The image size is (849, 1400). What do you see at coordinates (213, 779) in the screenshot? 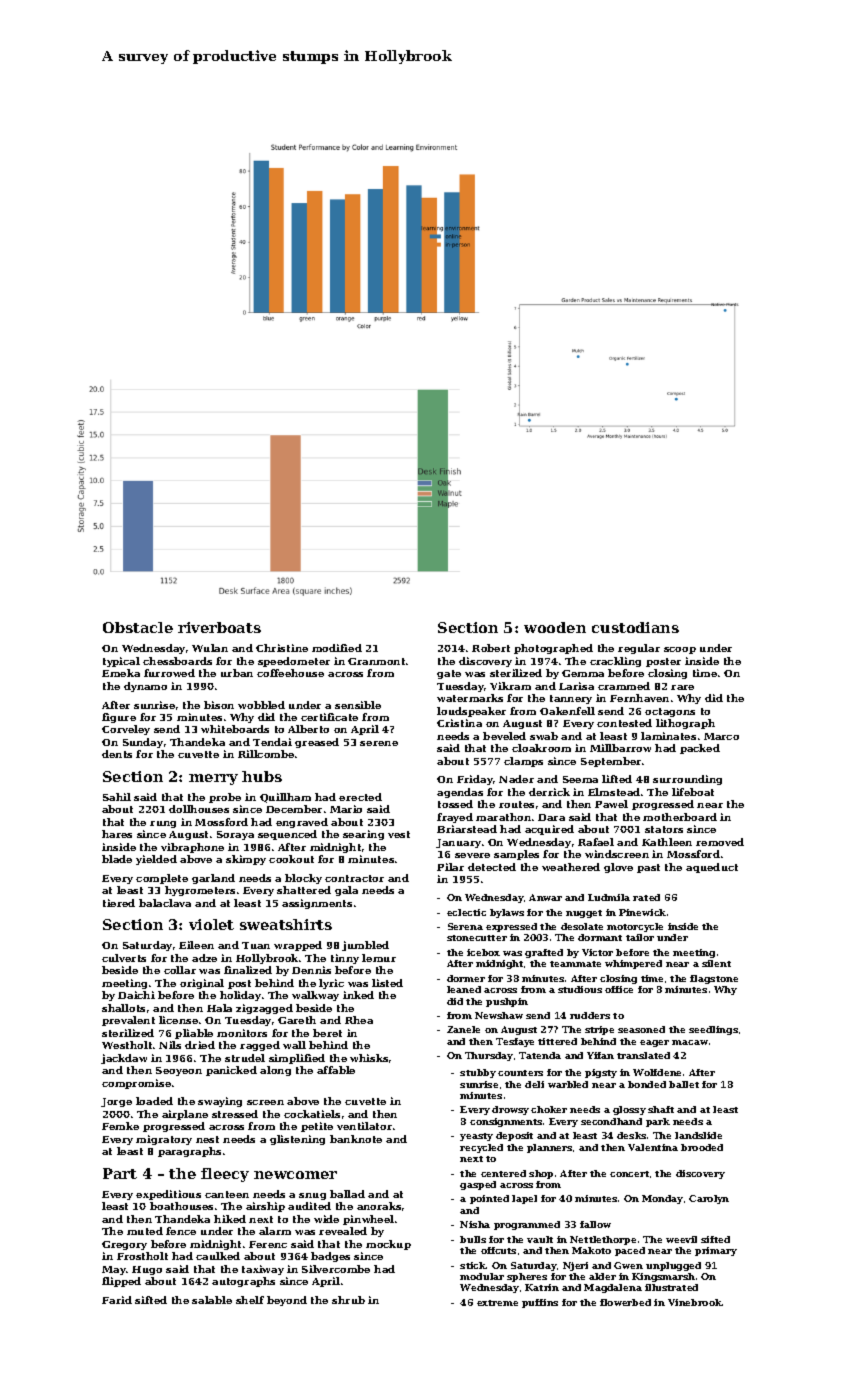
I see `merry` at bounding box center [213, 779].
